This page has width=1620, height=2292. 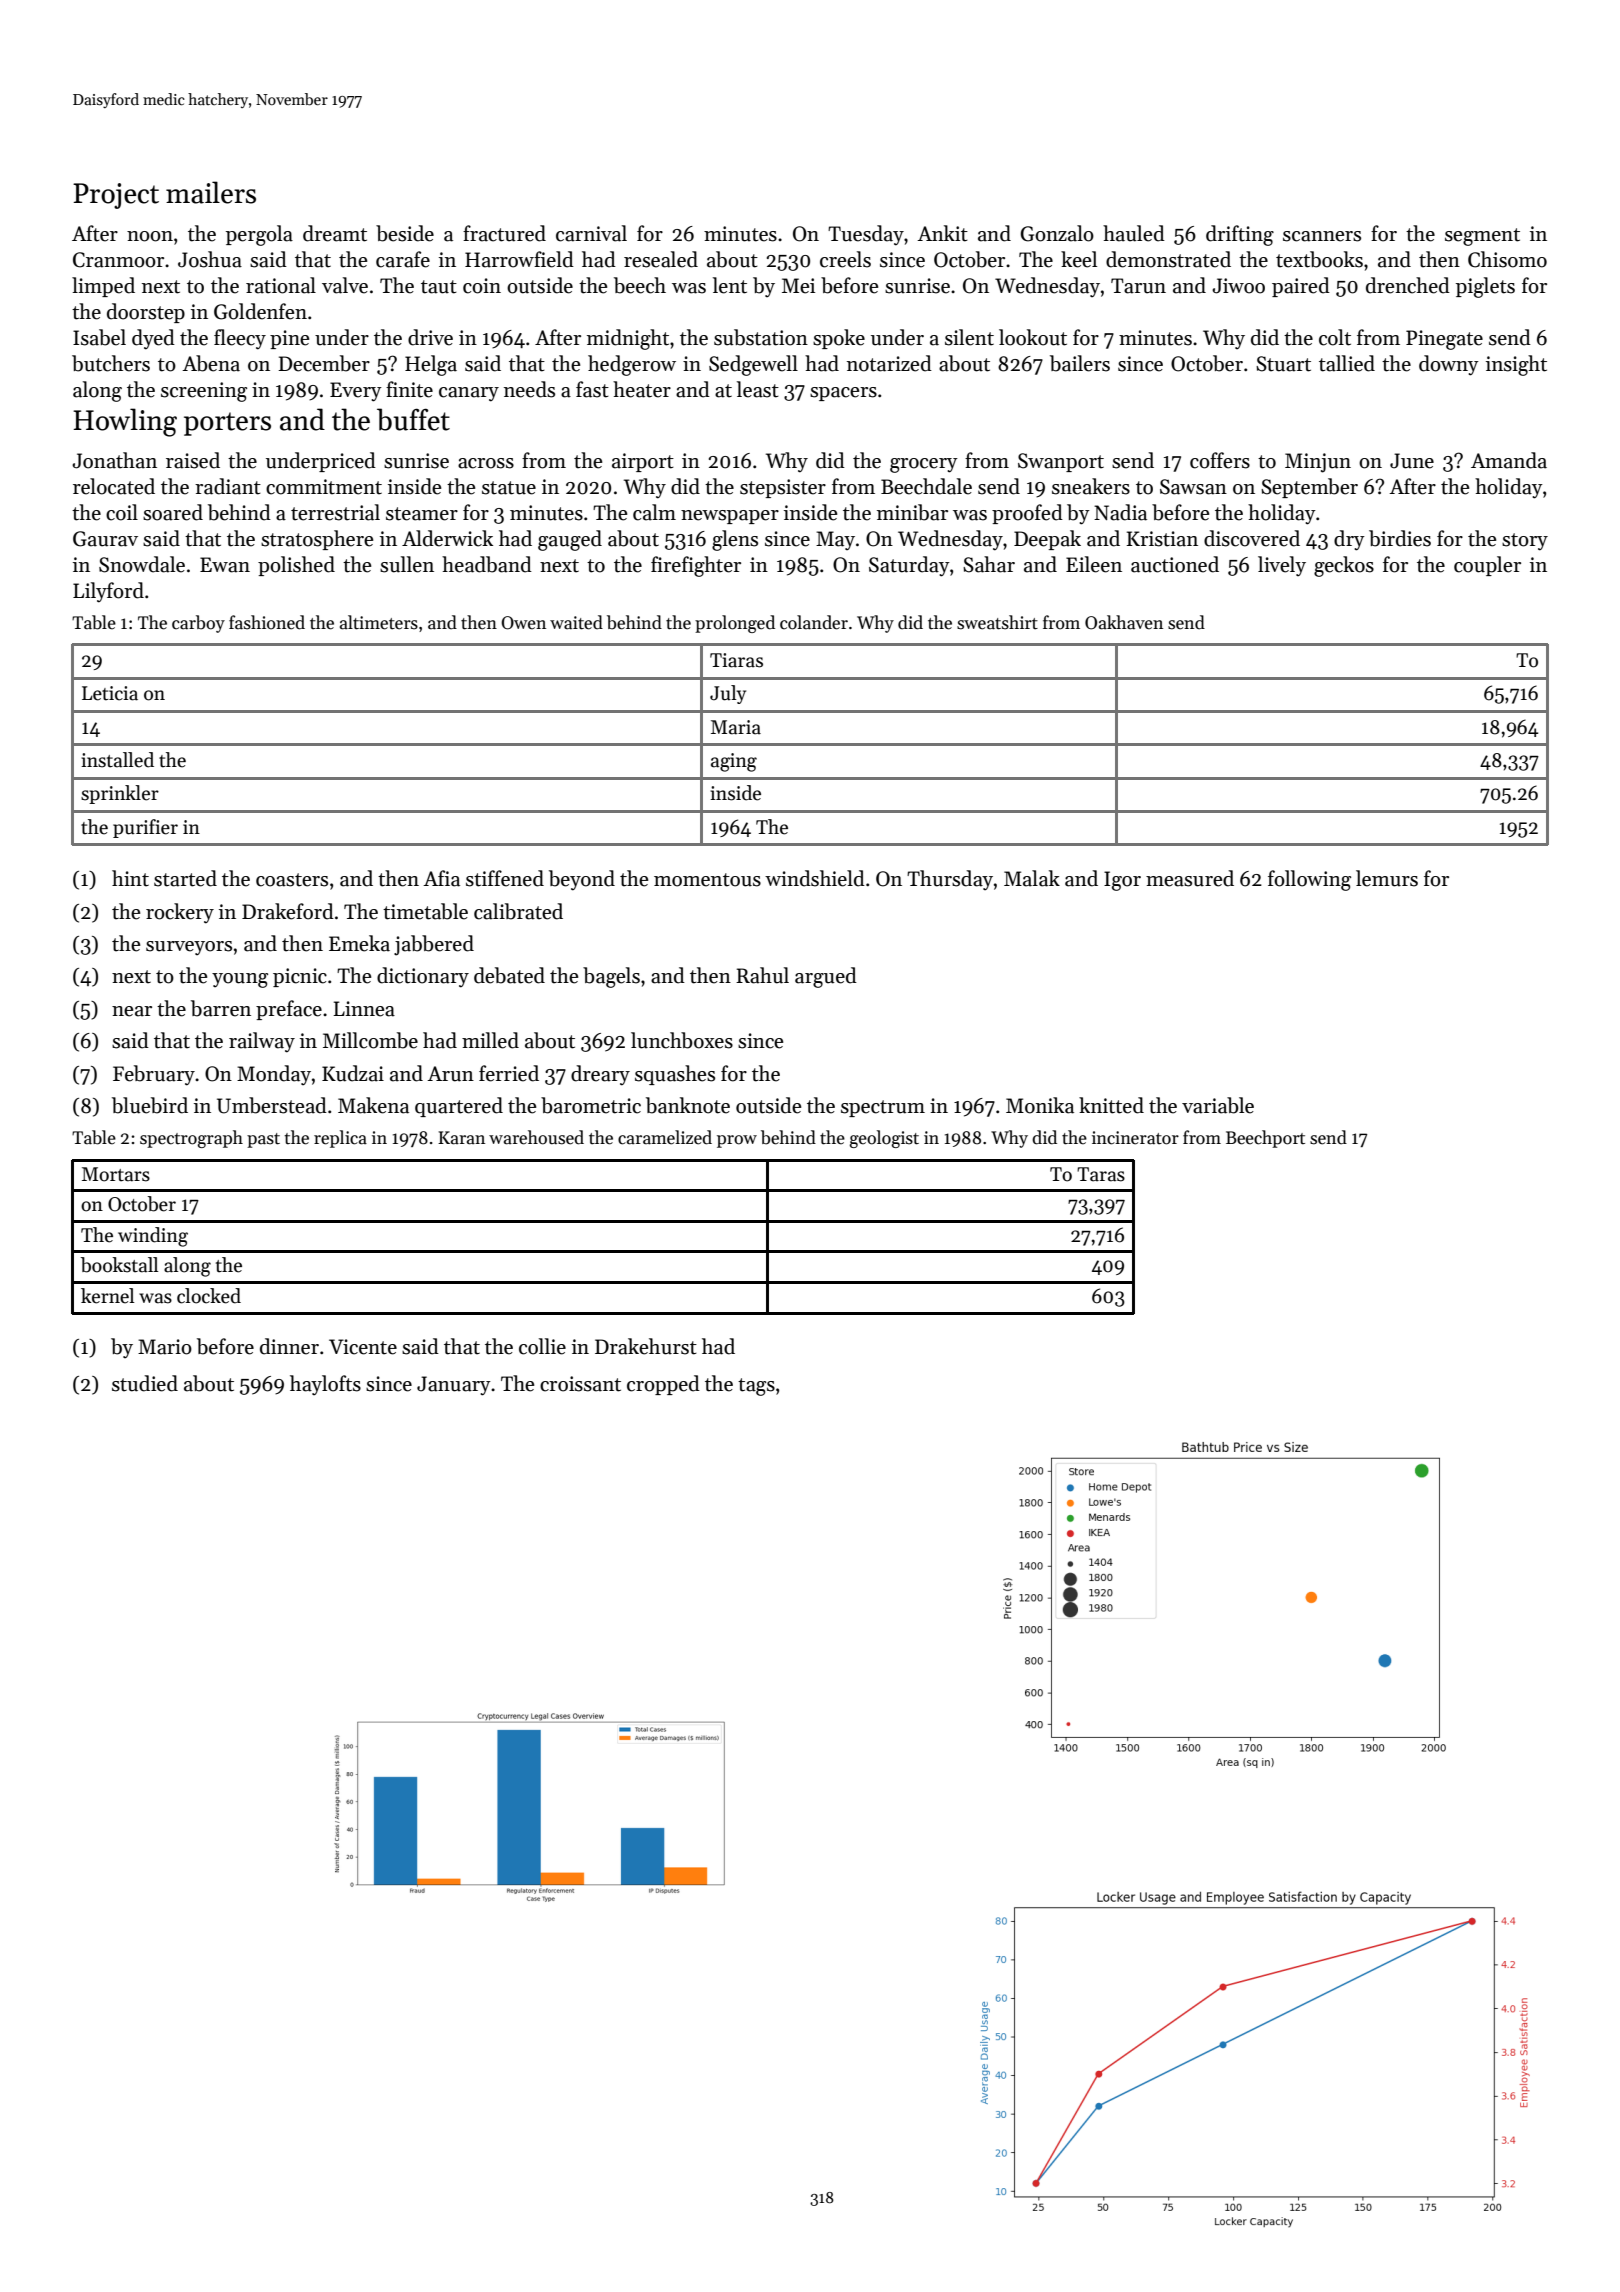 I want to click on Maria, so click(x=736, y=727).
